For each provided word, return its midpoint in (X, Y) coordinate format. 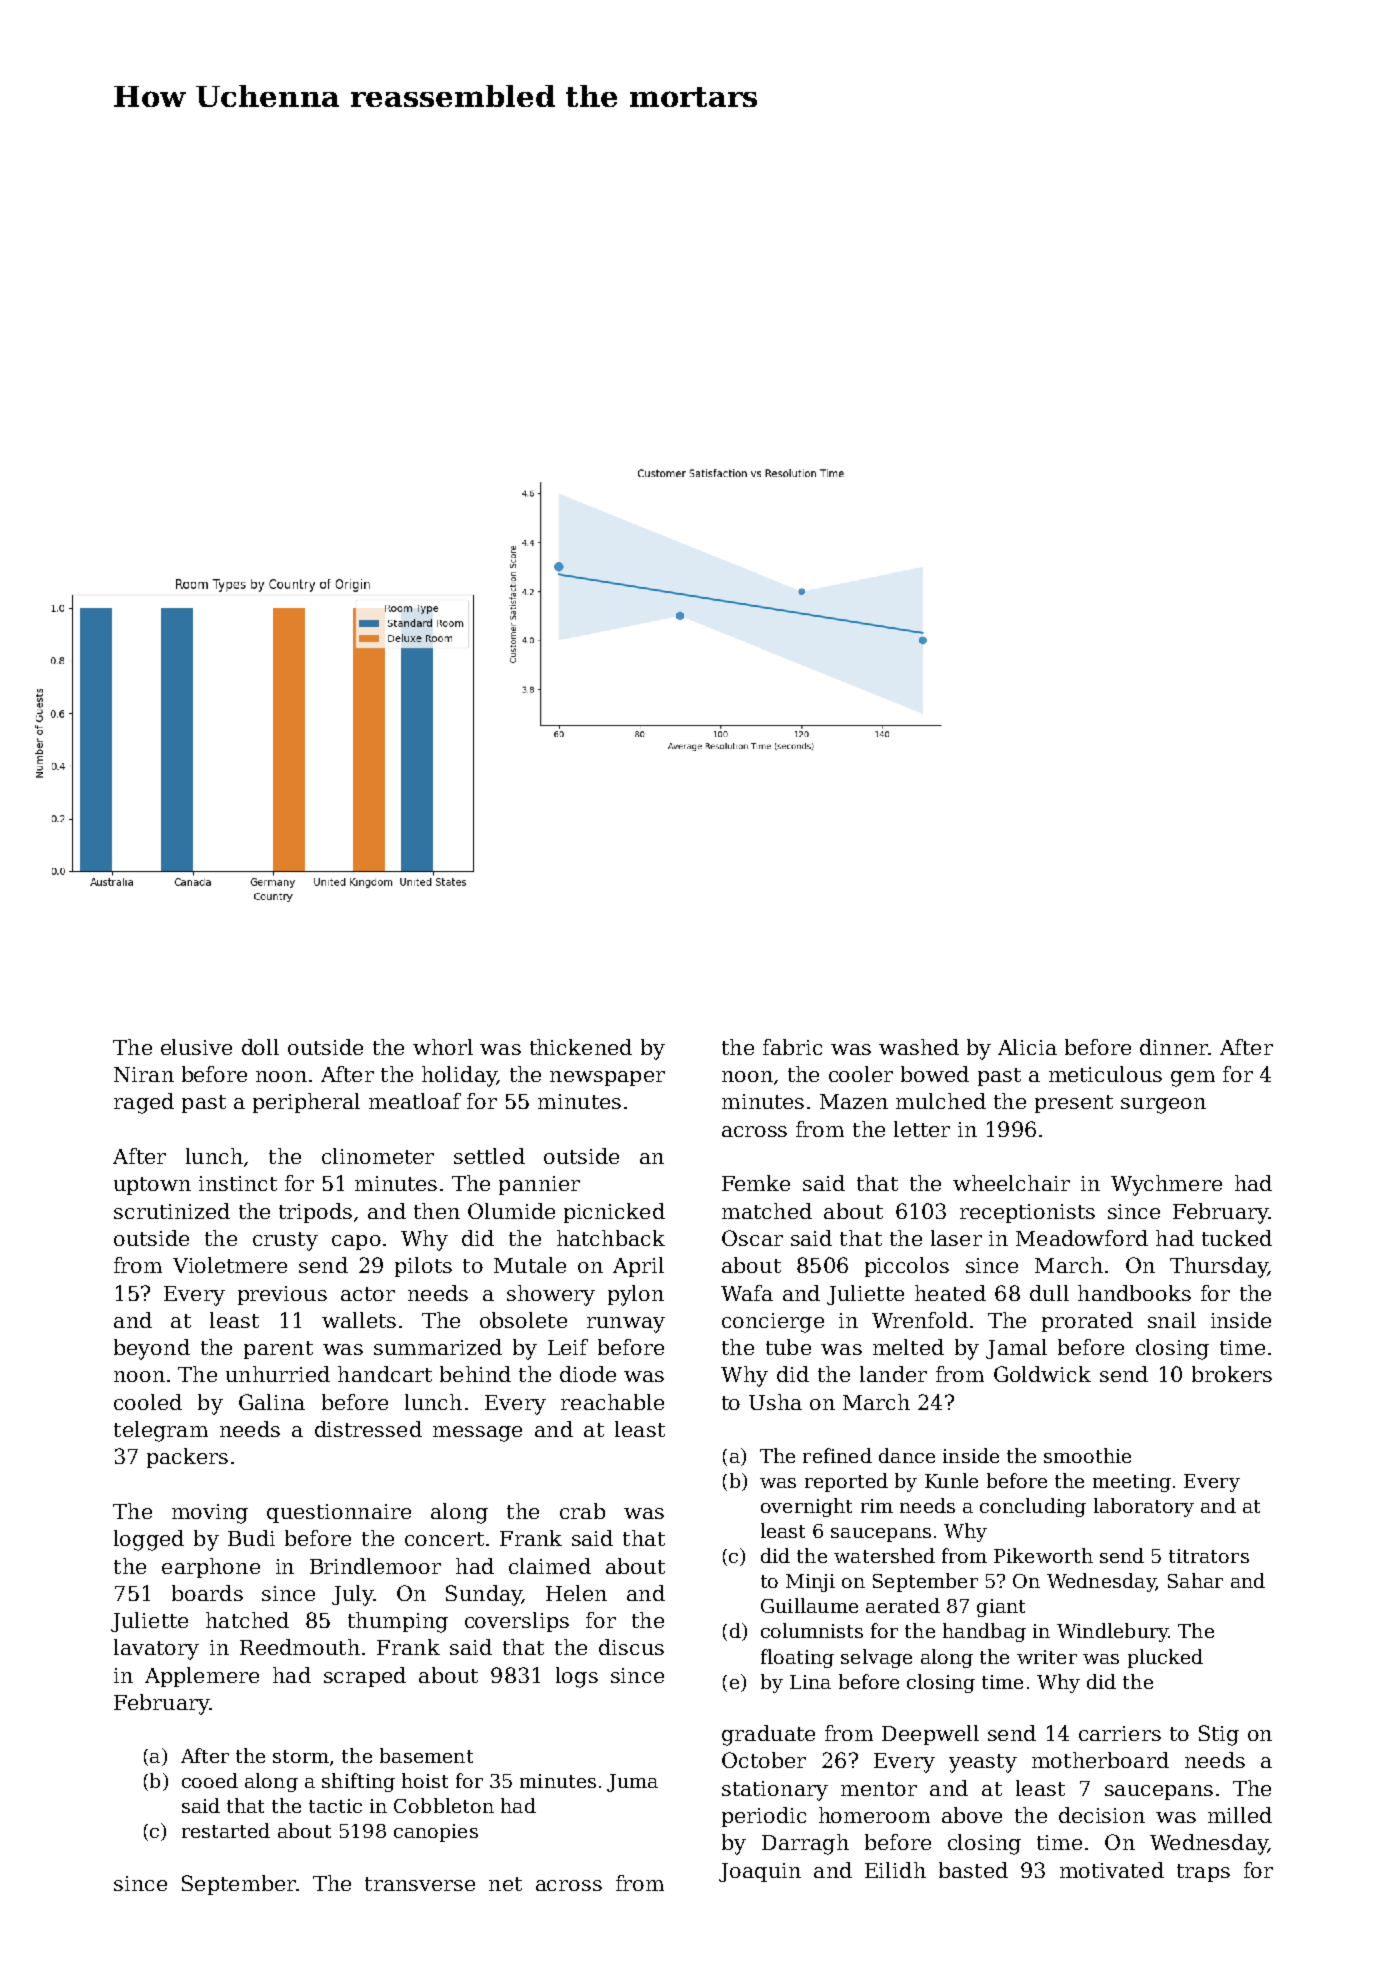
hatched (247, 1620)
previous (282, 1295)
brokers (1232, 1374)
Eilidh (895, 1870)
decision (1102, 1815)
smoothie (1087, 1455)
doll (260, 1047)
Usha (775, 1402)
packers (187, 1458)
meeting (1132, 1483)
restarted (226, 1830)
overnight (806, 1507)
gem (1193, 1079)
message (477, 1434)
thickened (581, 1047)
